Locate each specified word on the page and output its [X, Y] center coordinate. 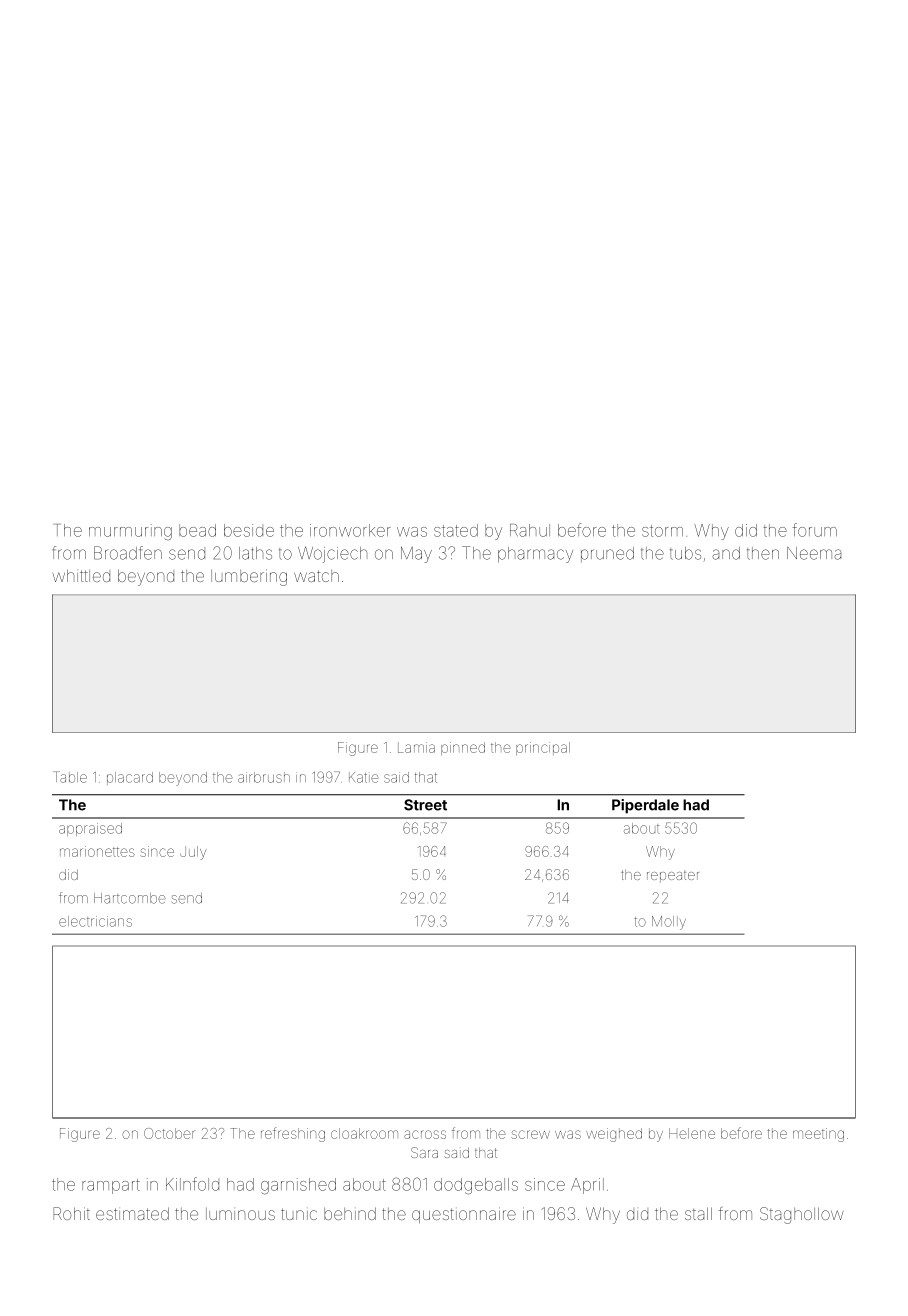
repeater [673, 877]
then [763, 553]
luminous [240, 1214]
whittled [81, 575]
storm [662, 531]
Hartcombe [130, 898]
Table [70, 777]
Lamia [416, 747]
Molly [669, 923]
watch [316, 576]
